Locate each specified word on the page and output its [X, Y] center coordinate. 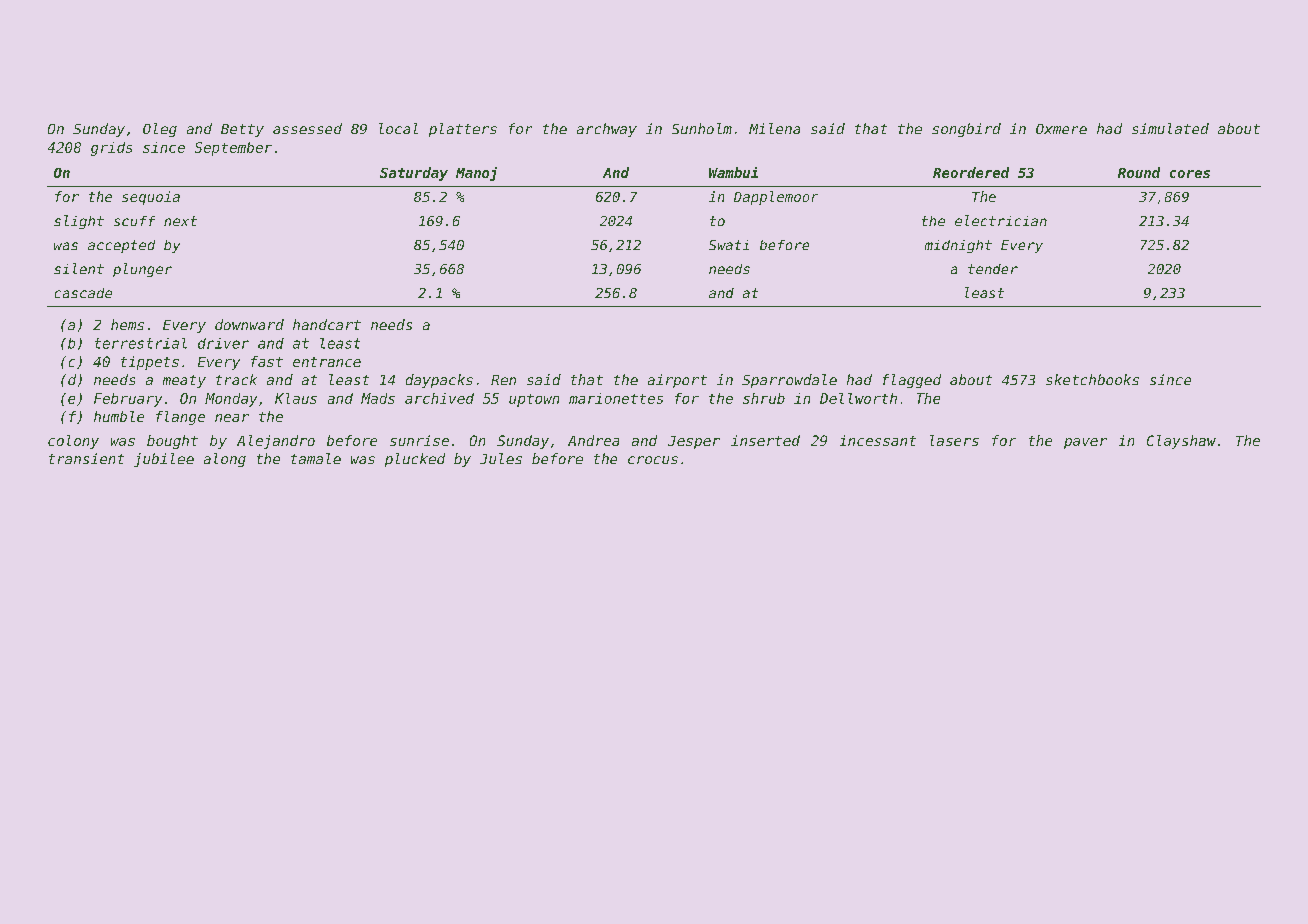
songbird [966, 130]
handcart [327, 324]
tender [993, 269]
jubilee [164, 460]
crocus [653, 460]
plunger [142, 270]
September [233, 149]
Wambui [733, 172]
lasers [954, 440]
